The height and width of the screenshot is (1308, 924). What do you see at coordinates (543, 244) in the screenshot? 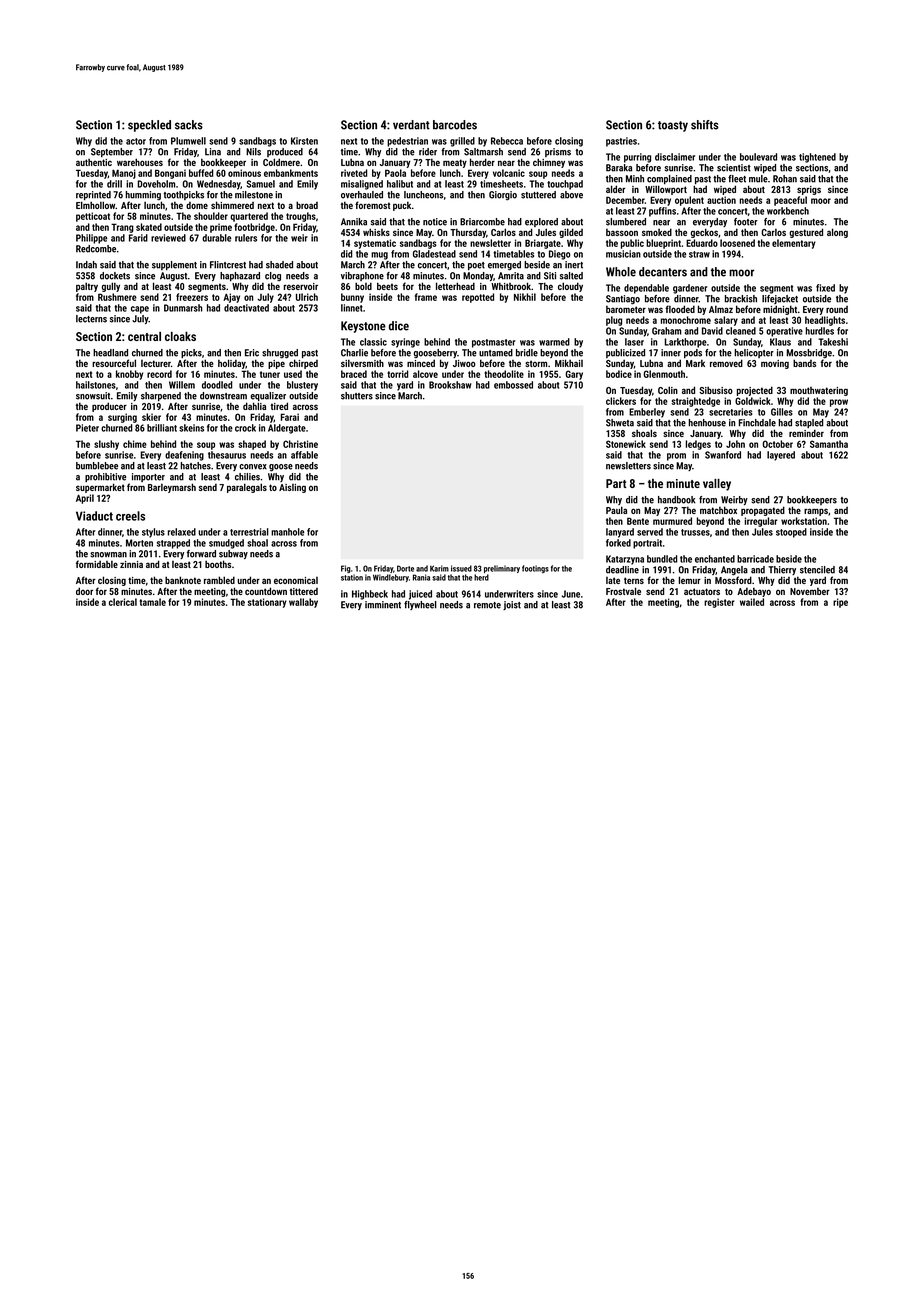
I see `Briargate` at bounding box center [543, 244].
